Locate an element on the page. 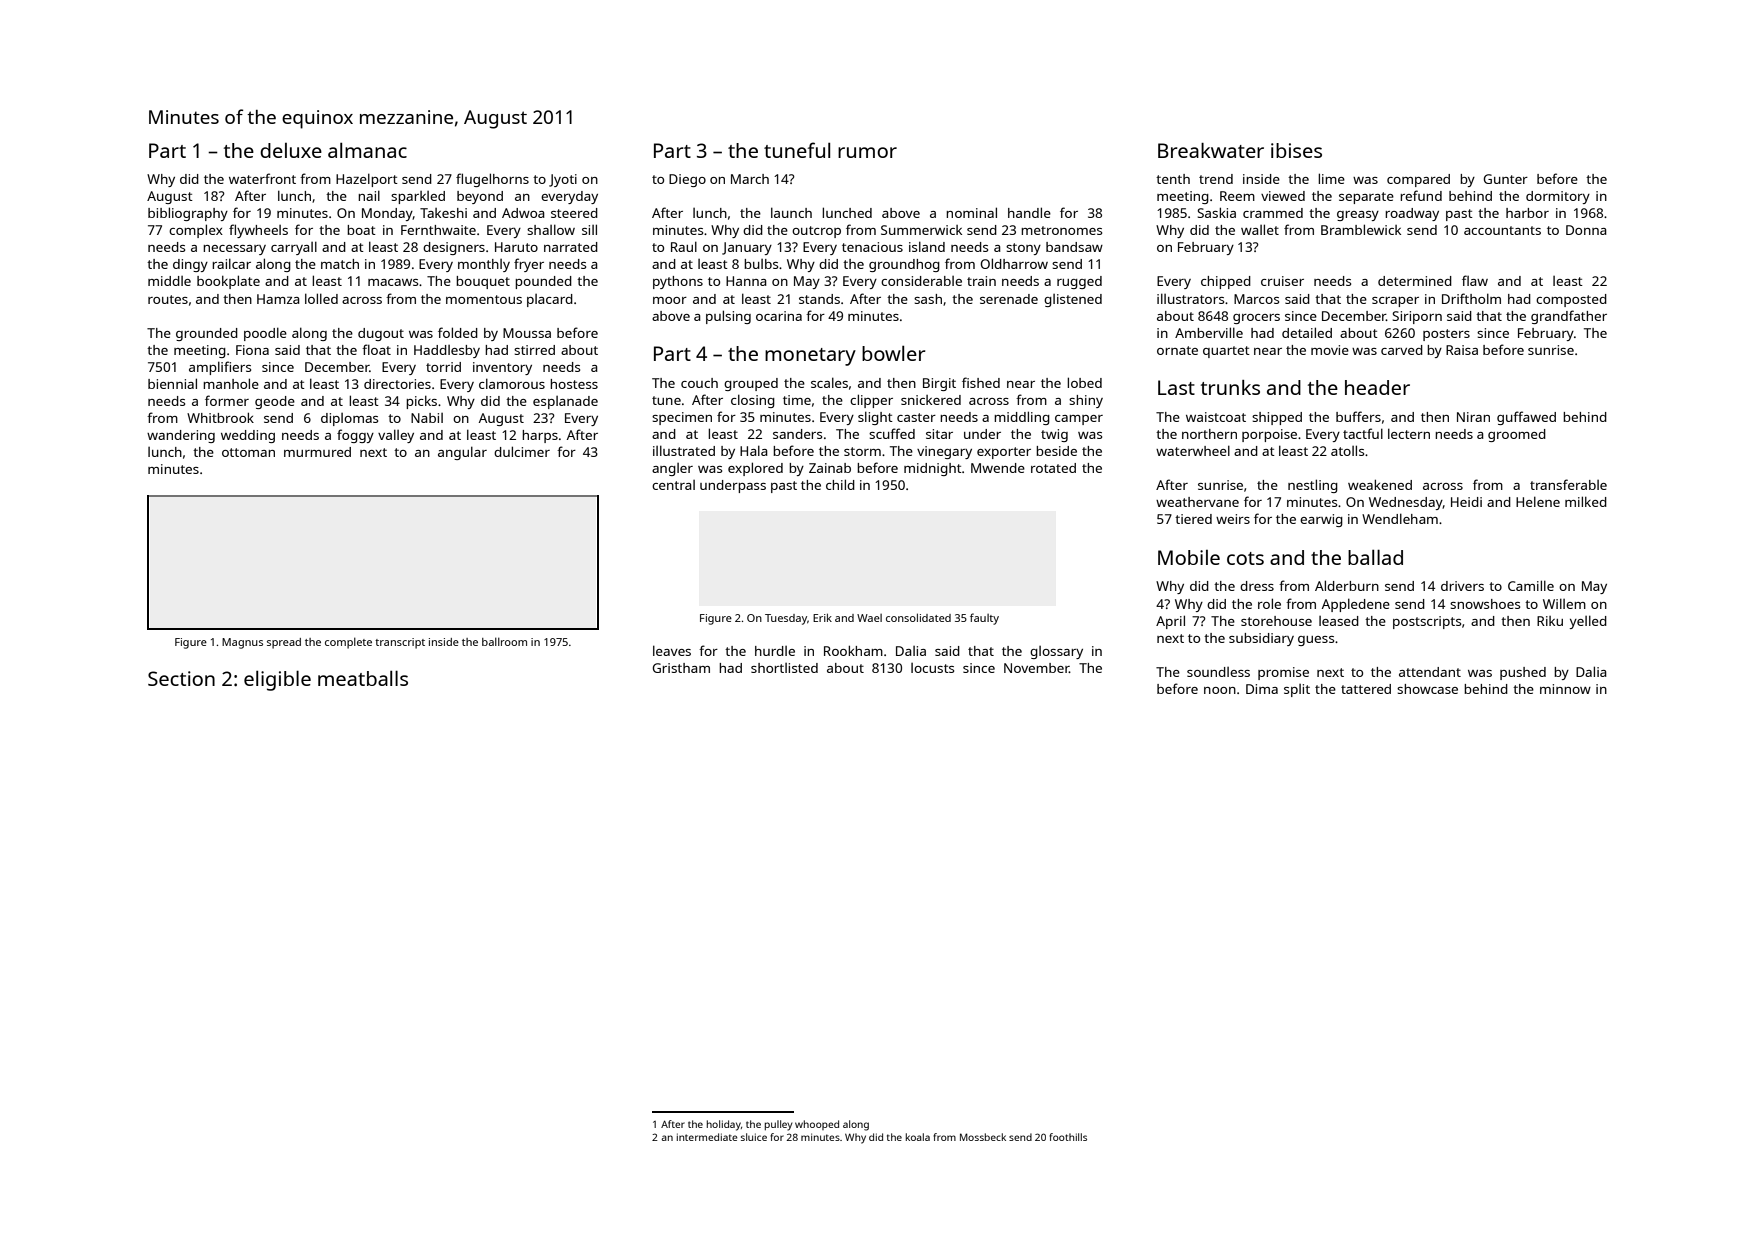 The height and width of the image is (1241, 1755). foothills is located at coordinates (1068, 1137).
